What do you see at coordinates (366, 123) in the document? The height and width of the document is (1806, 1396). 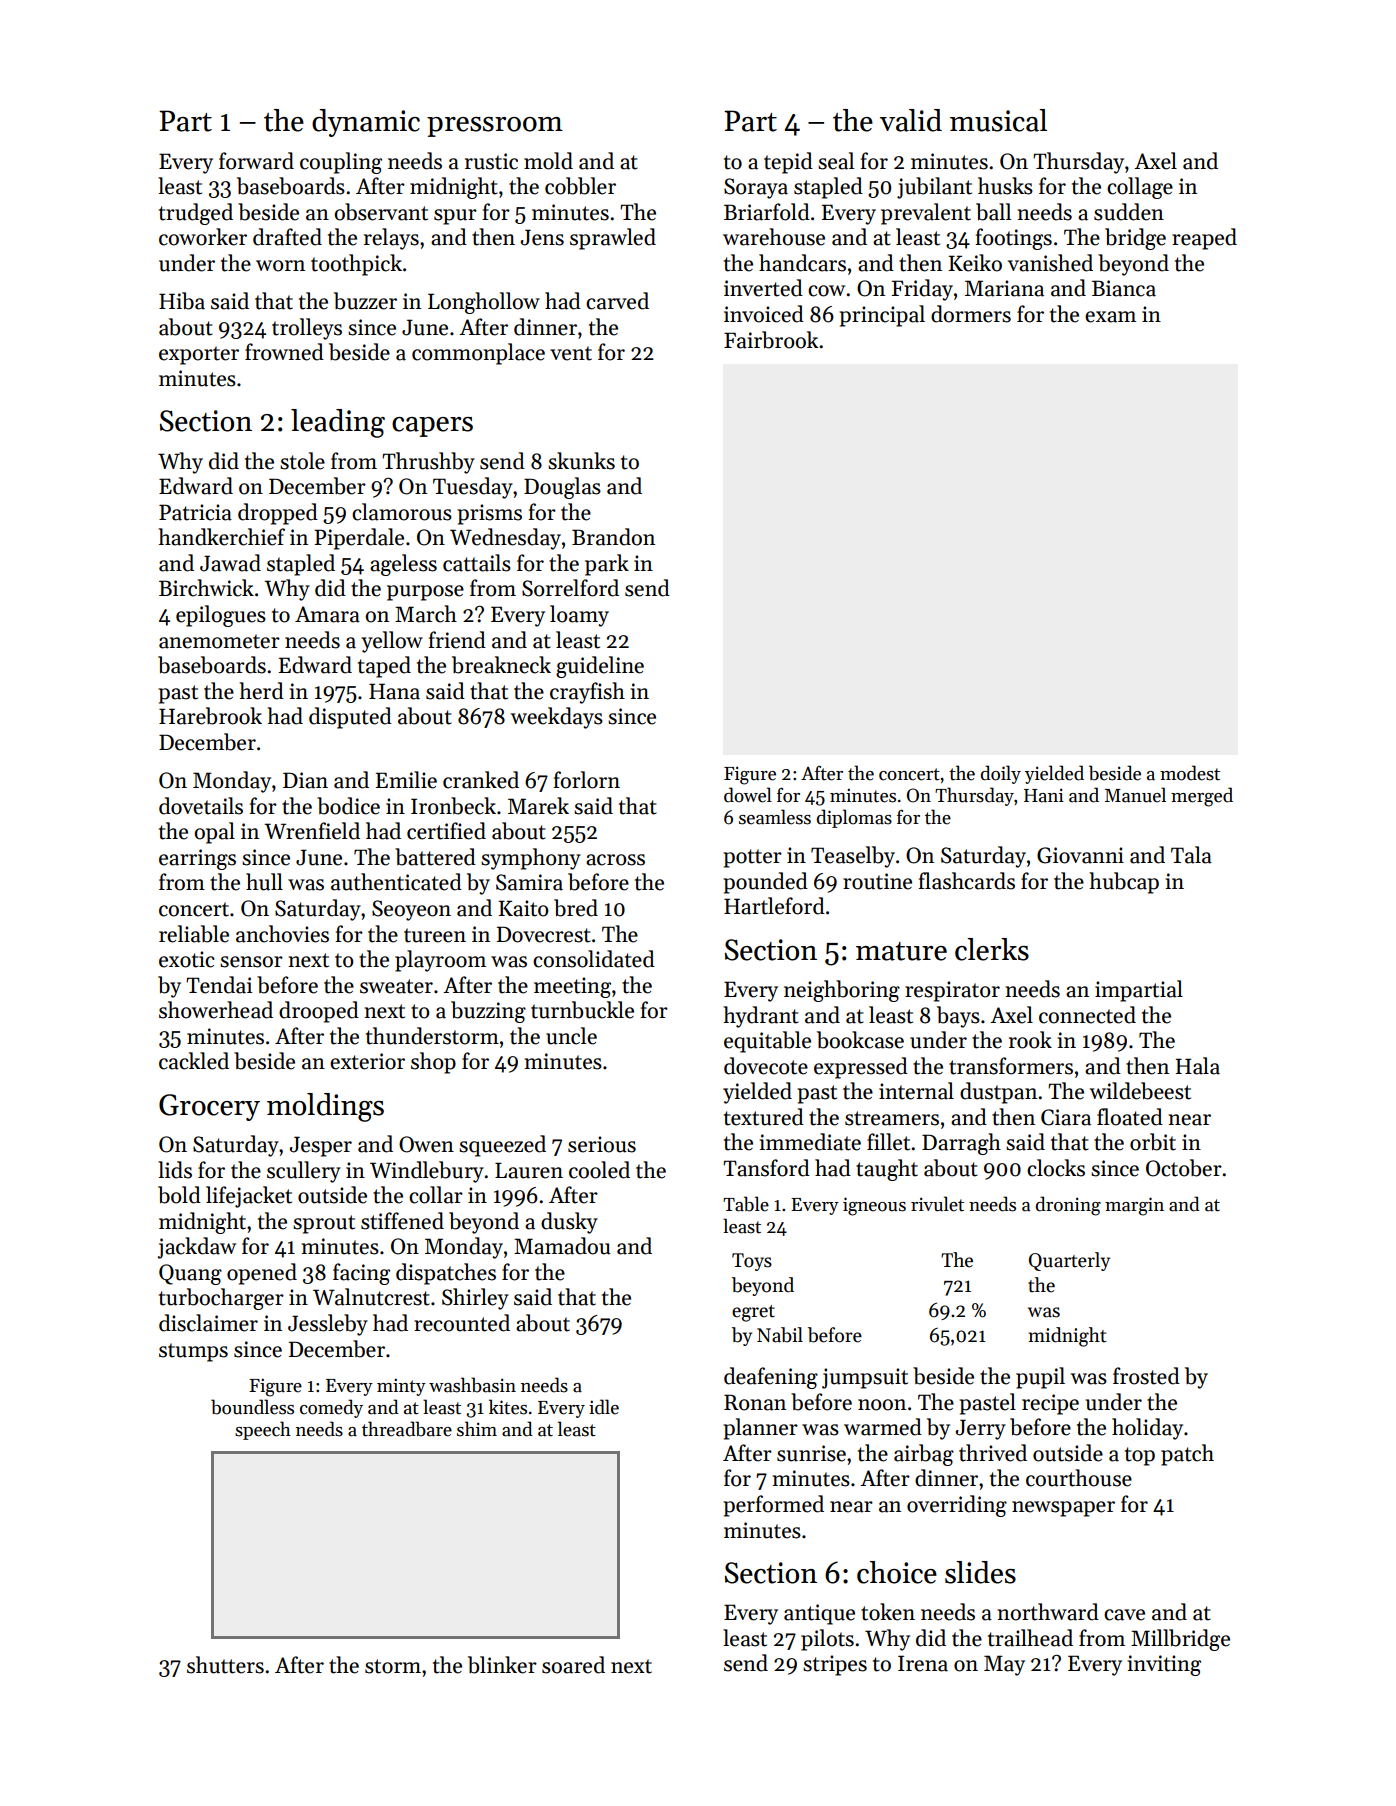 I see `dynamic` at bounding box center [366, 123].
